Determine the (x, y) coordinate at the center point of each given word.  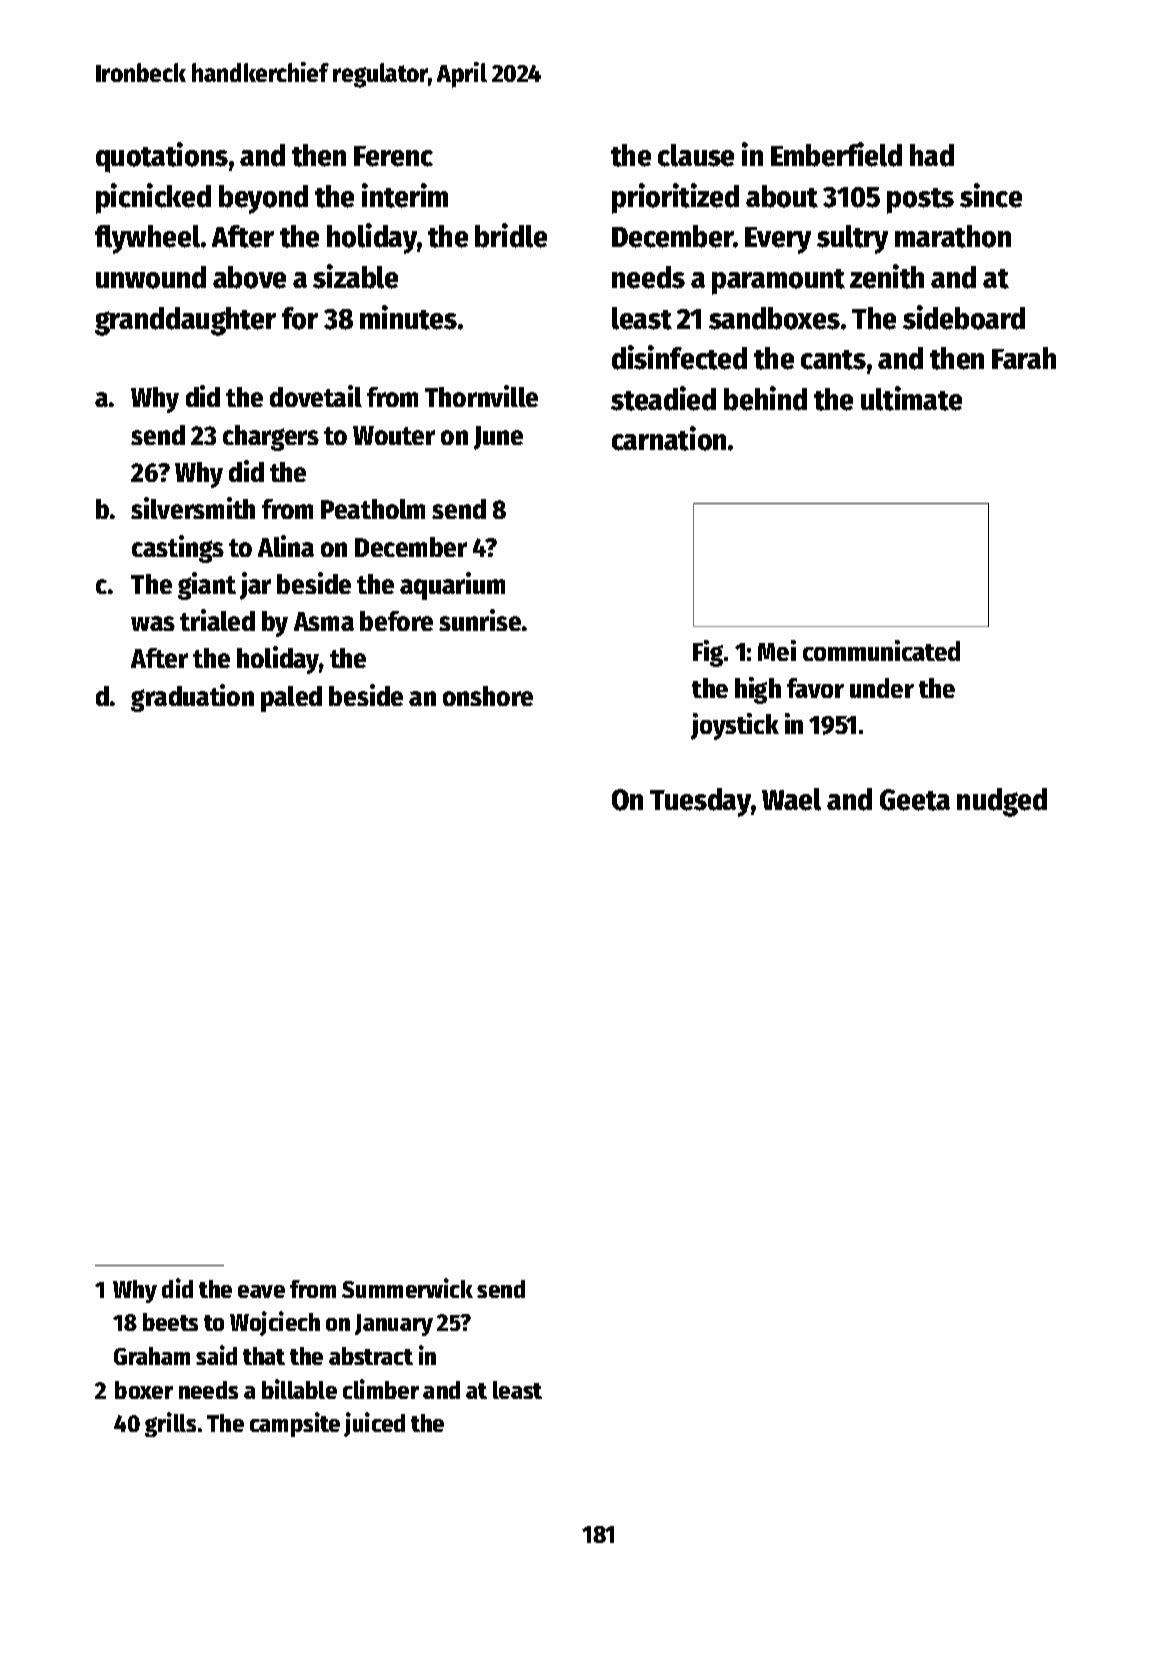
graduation (192, 698)
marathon (953, 236)
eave (261, 1291)
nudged (1002, 802)
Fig (708, 653)
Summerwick (407, 1288)
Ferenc (393, 156)
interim (405, 195)
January (394, 1325)
